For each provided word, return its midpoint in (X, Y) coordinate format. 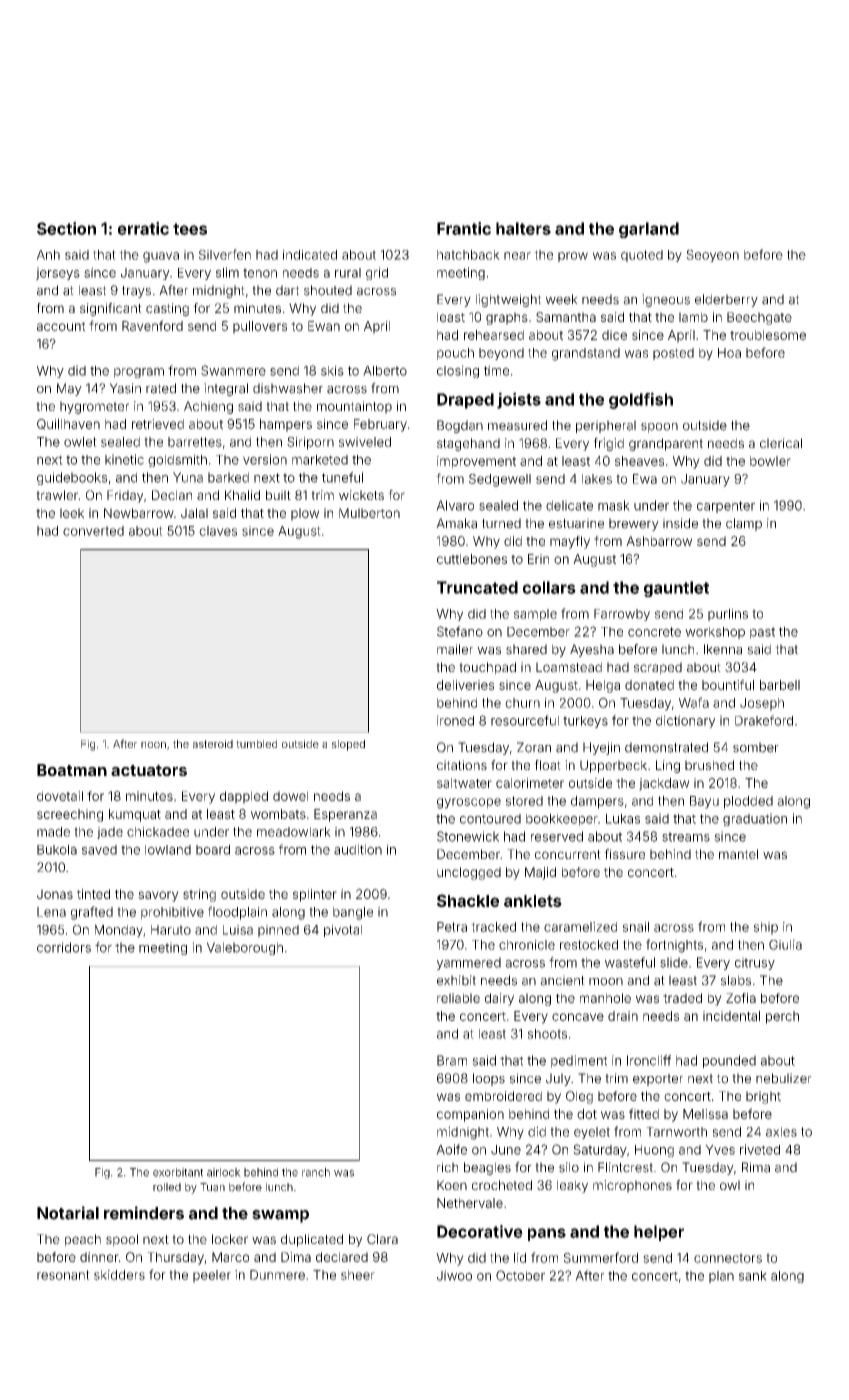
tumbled (256, 744)
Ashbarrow (659, 541)
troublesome (768, 335)
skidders (119, 1275)
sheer (358, 1275)
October (520, 1275)
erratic (143, 228)
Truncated (477, 587)
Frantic (464, 228)
